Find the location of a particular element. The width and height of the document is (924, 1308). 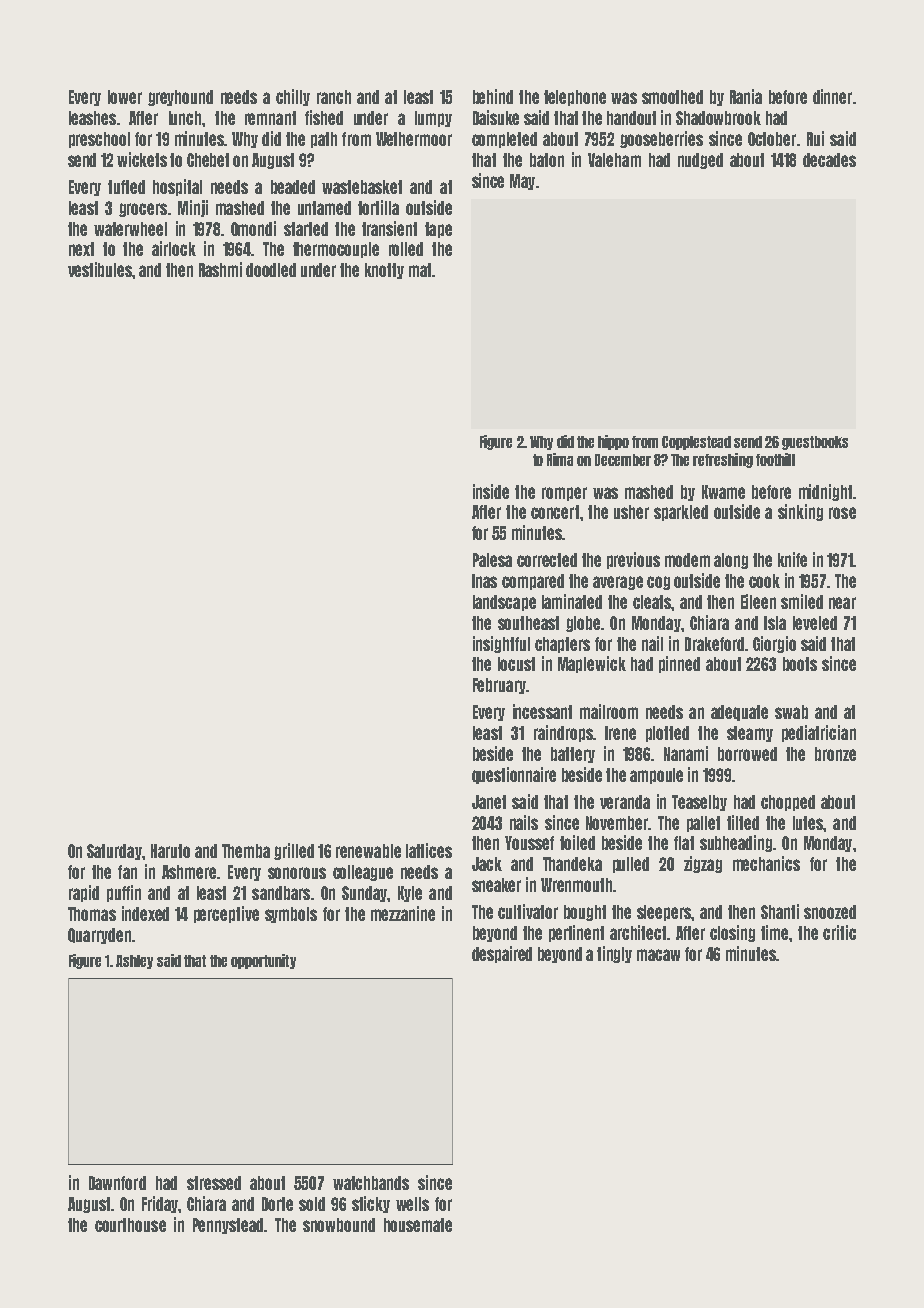

Youssef is located at coordinates (529, 843).
